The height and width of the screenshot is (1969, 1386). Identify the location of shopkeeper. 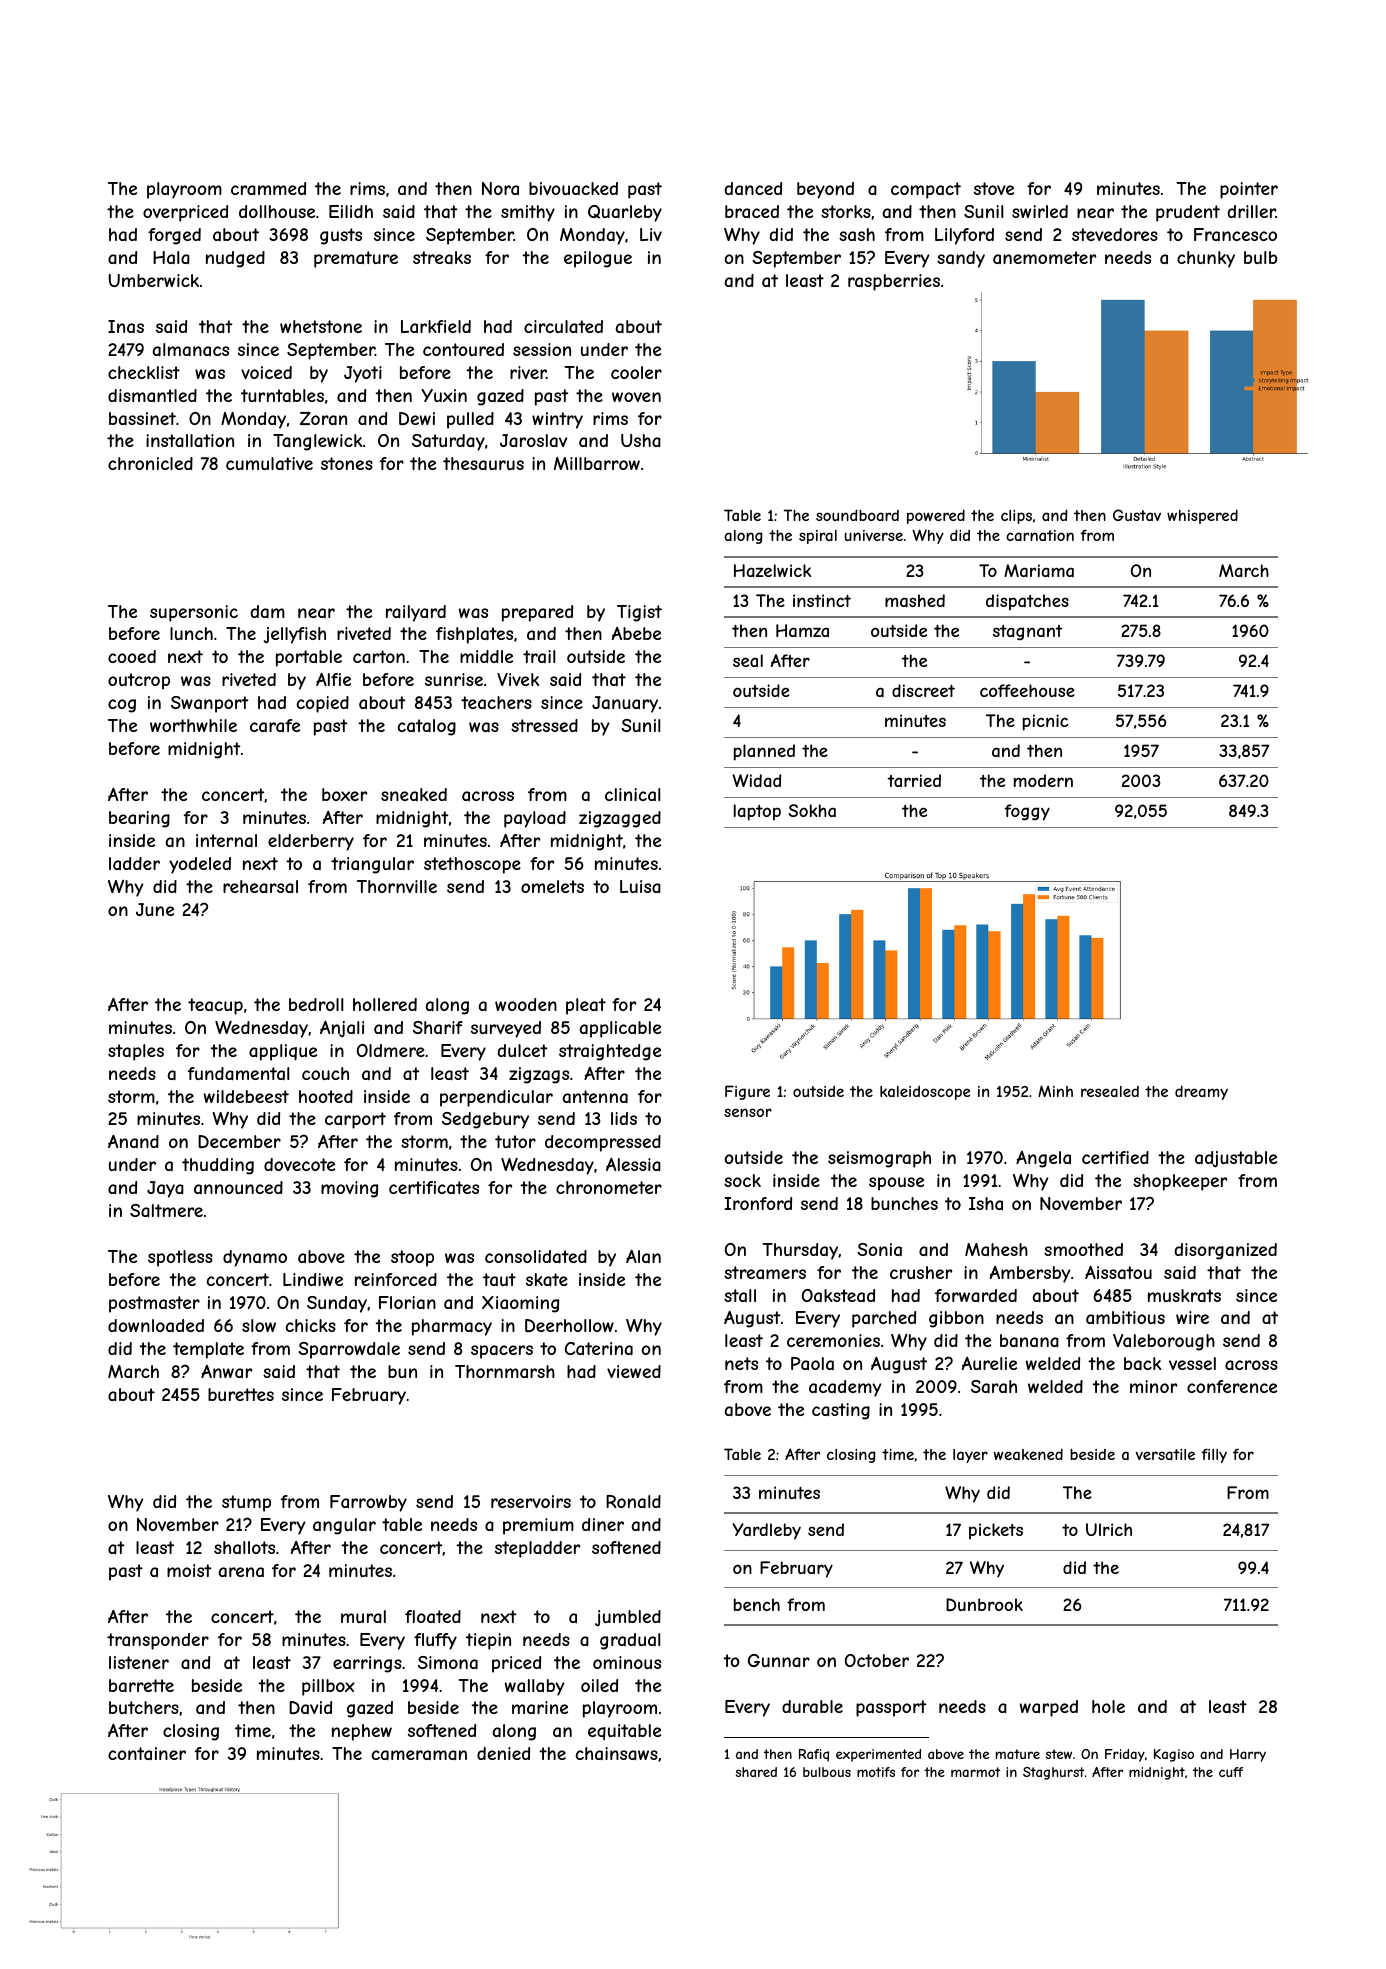
(1180, 1182).
